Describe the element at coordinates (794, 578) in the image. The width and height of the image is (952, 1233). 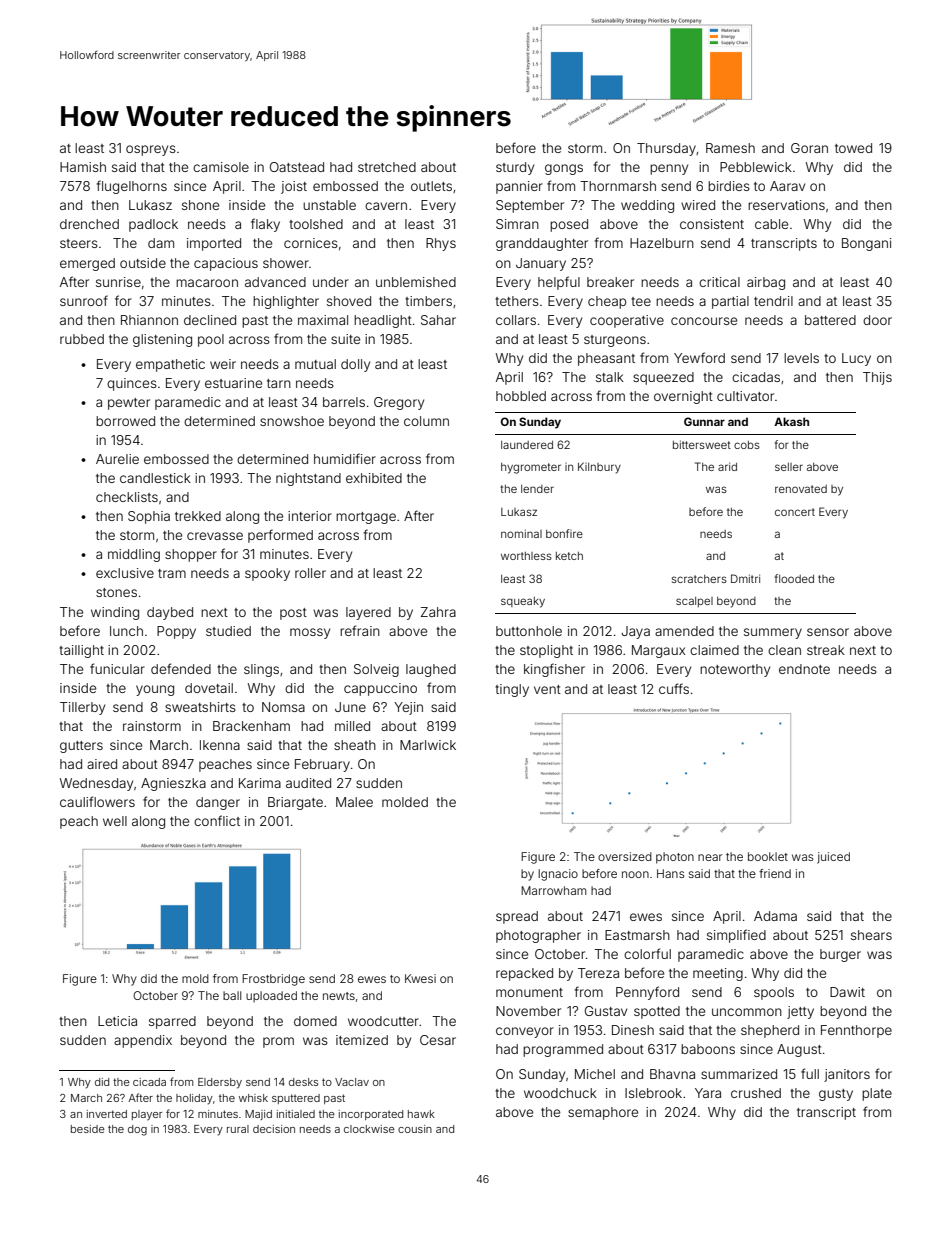
I see `flooded` at that location.
